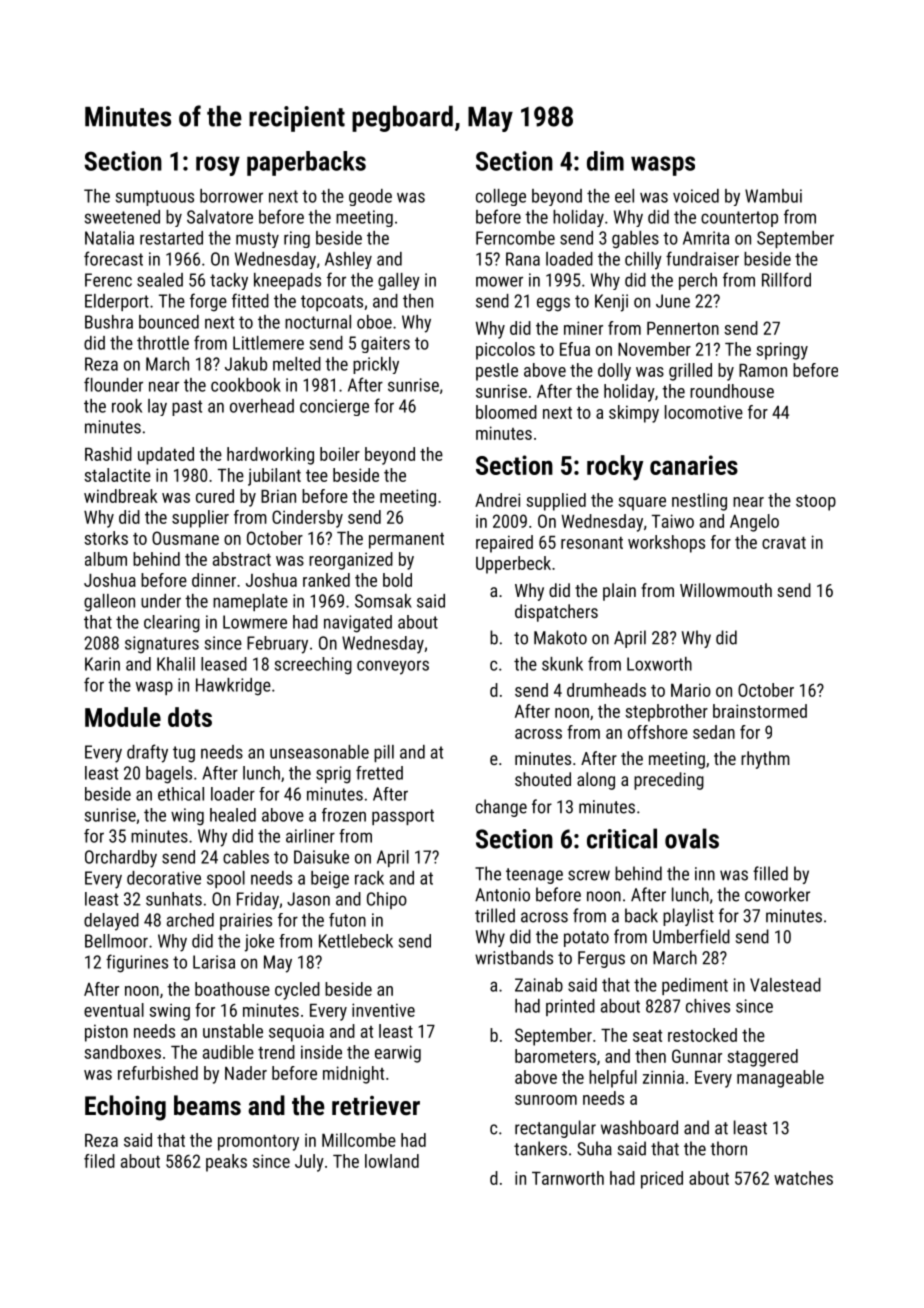 Image resolution: width=924 pixels, height=1308 pixels. I want to click on Zainab, so click(539, 985).
